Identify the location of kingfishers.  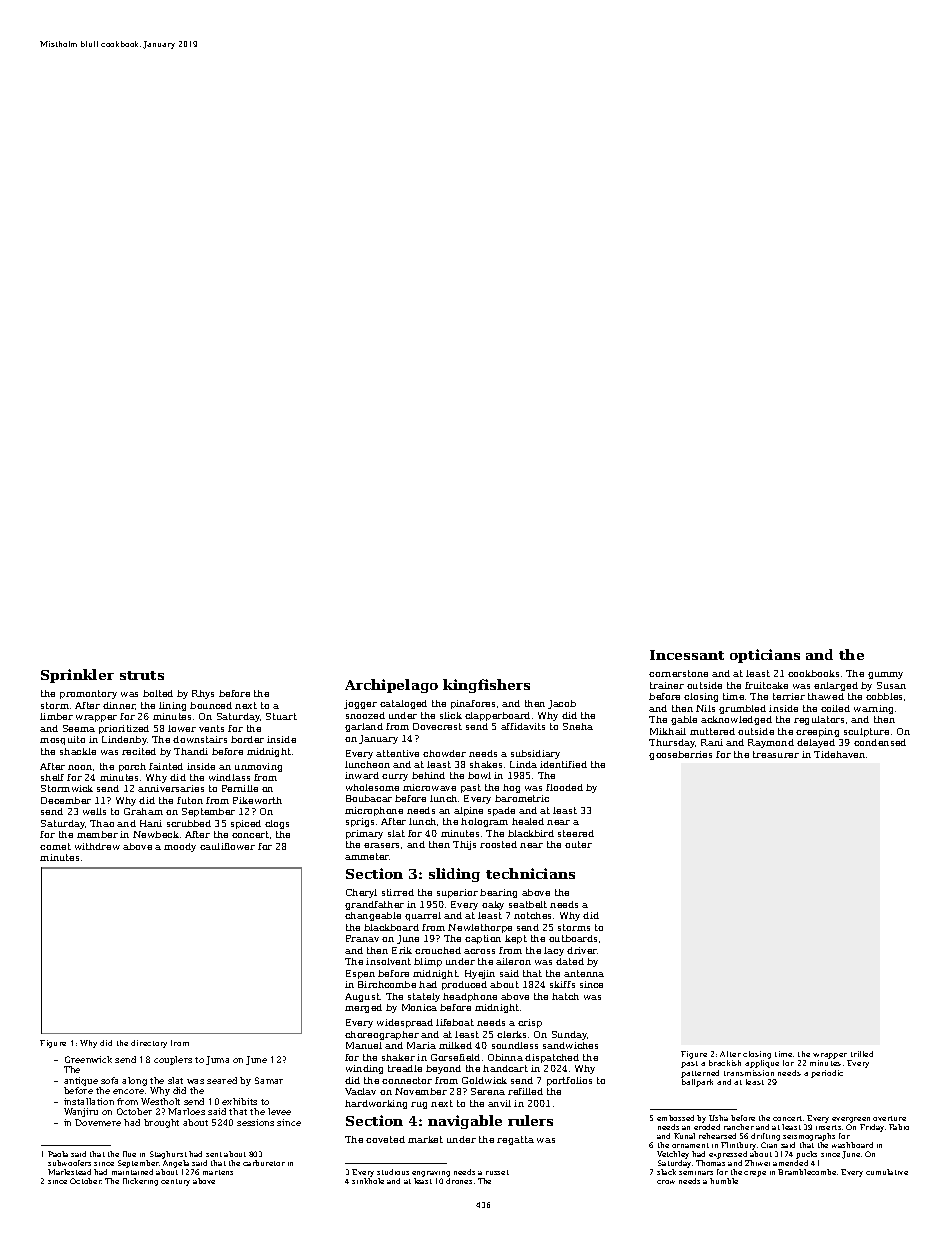
(486, 686).
